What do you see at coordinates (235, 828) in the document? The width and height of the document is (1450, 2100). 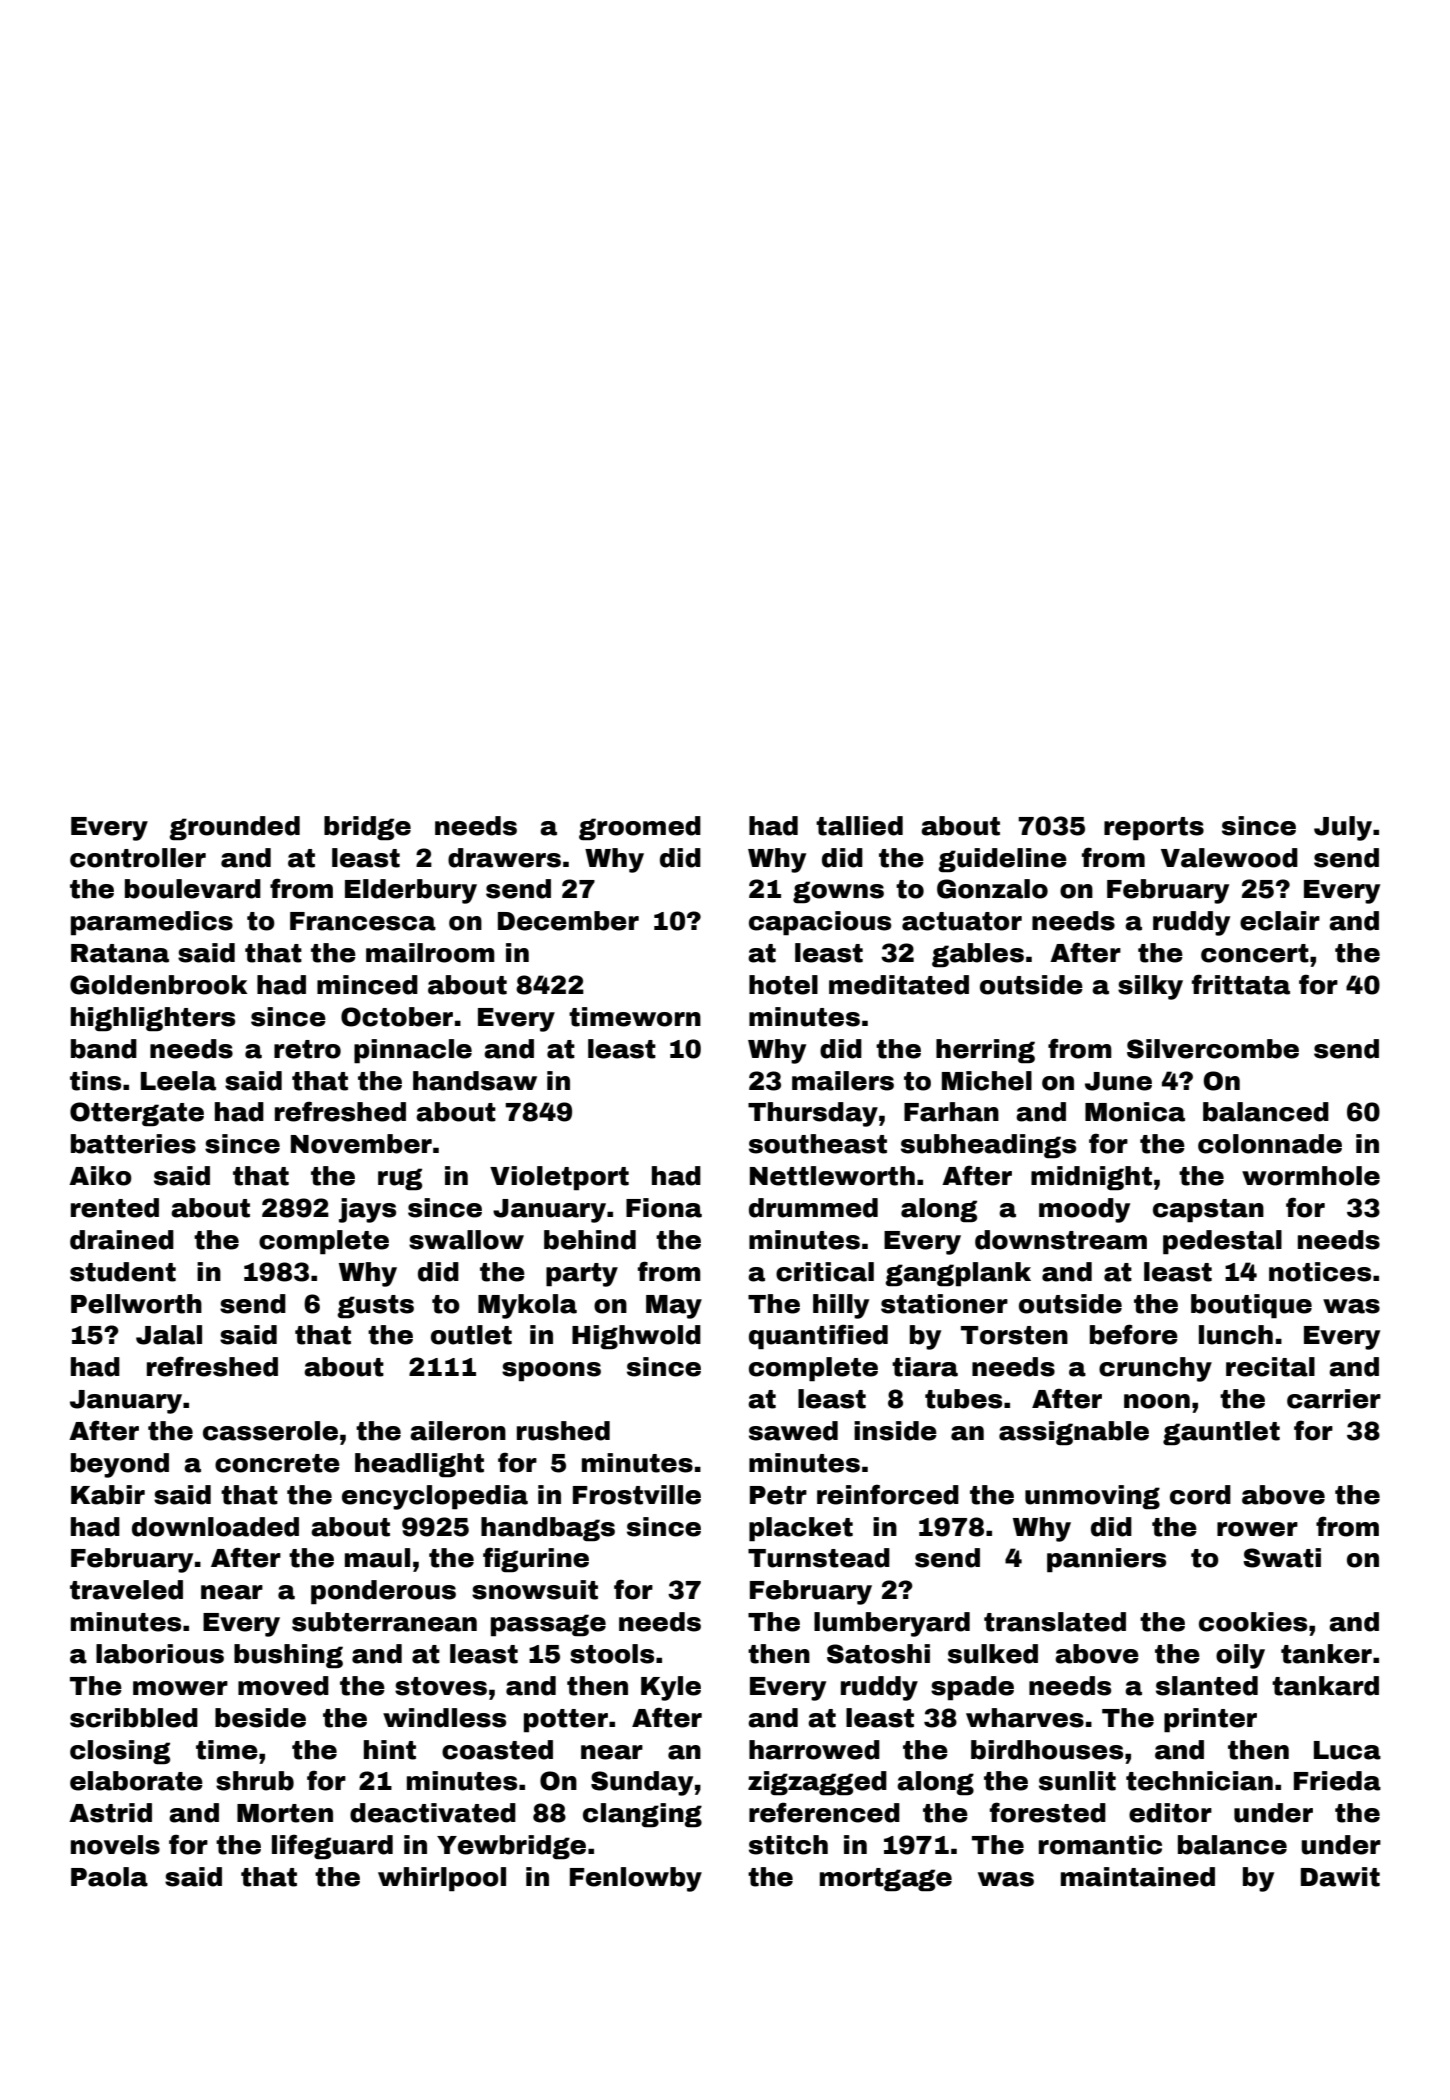 I see `grounded` at bounding box center [235, 828].
